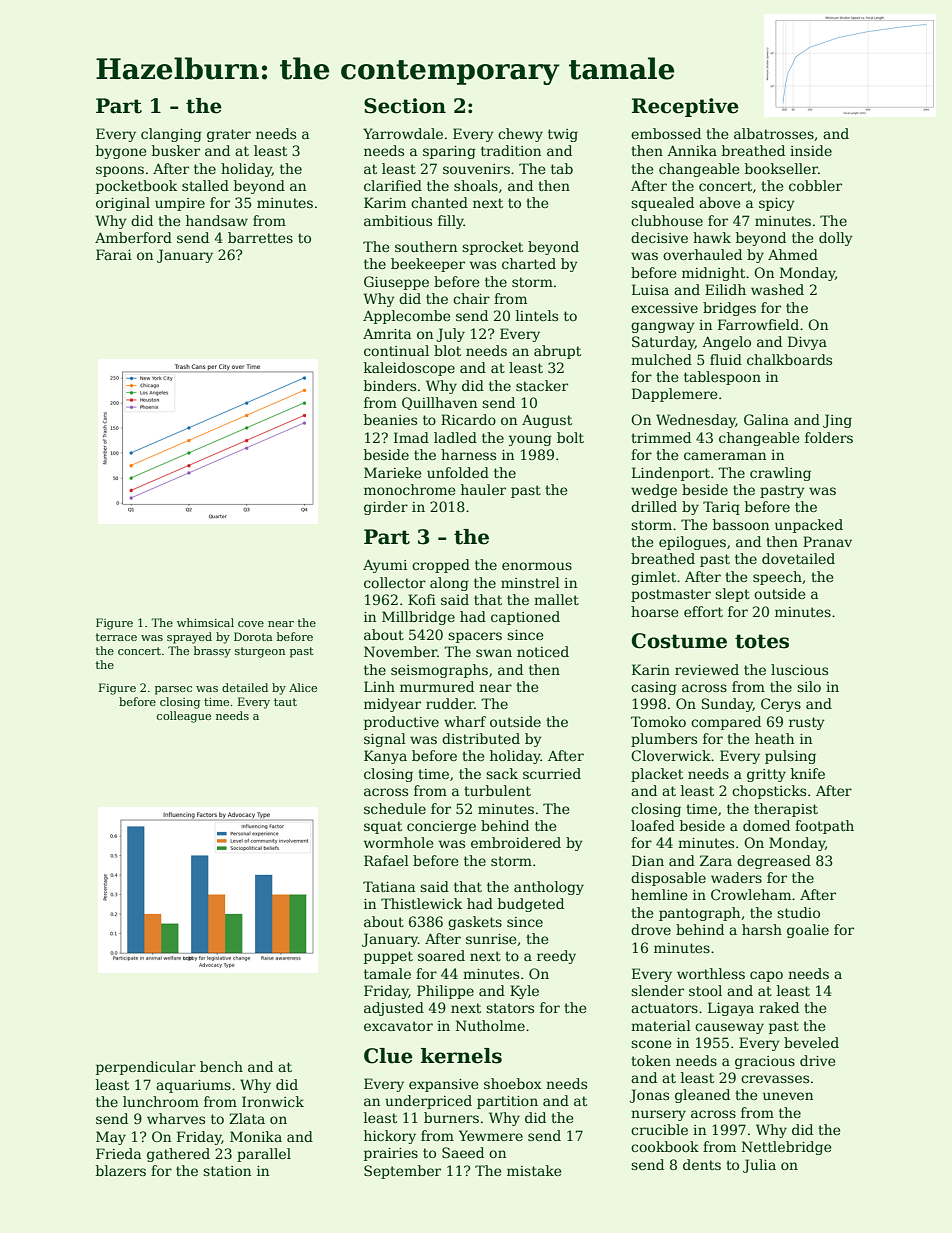 This page has width=952, height=1233. Describe the element at coordinates (649, 1096) in the page. I see `Jonas` at that location.
